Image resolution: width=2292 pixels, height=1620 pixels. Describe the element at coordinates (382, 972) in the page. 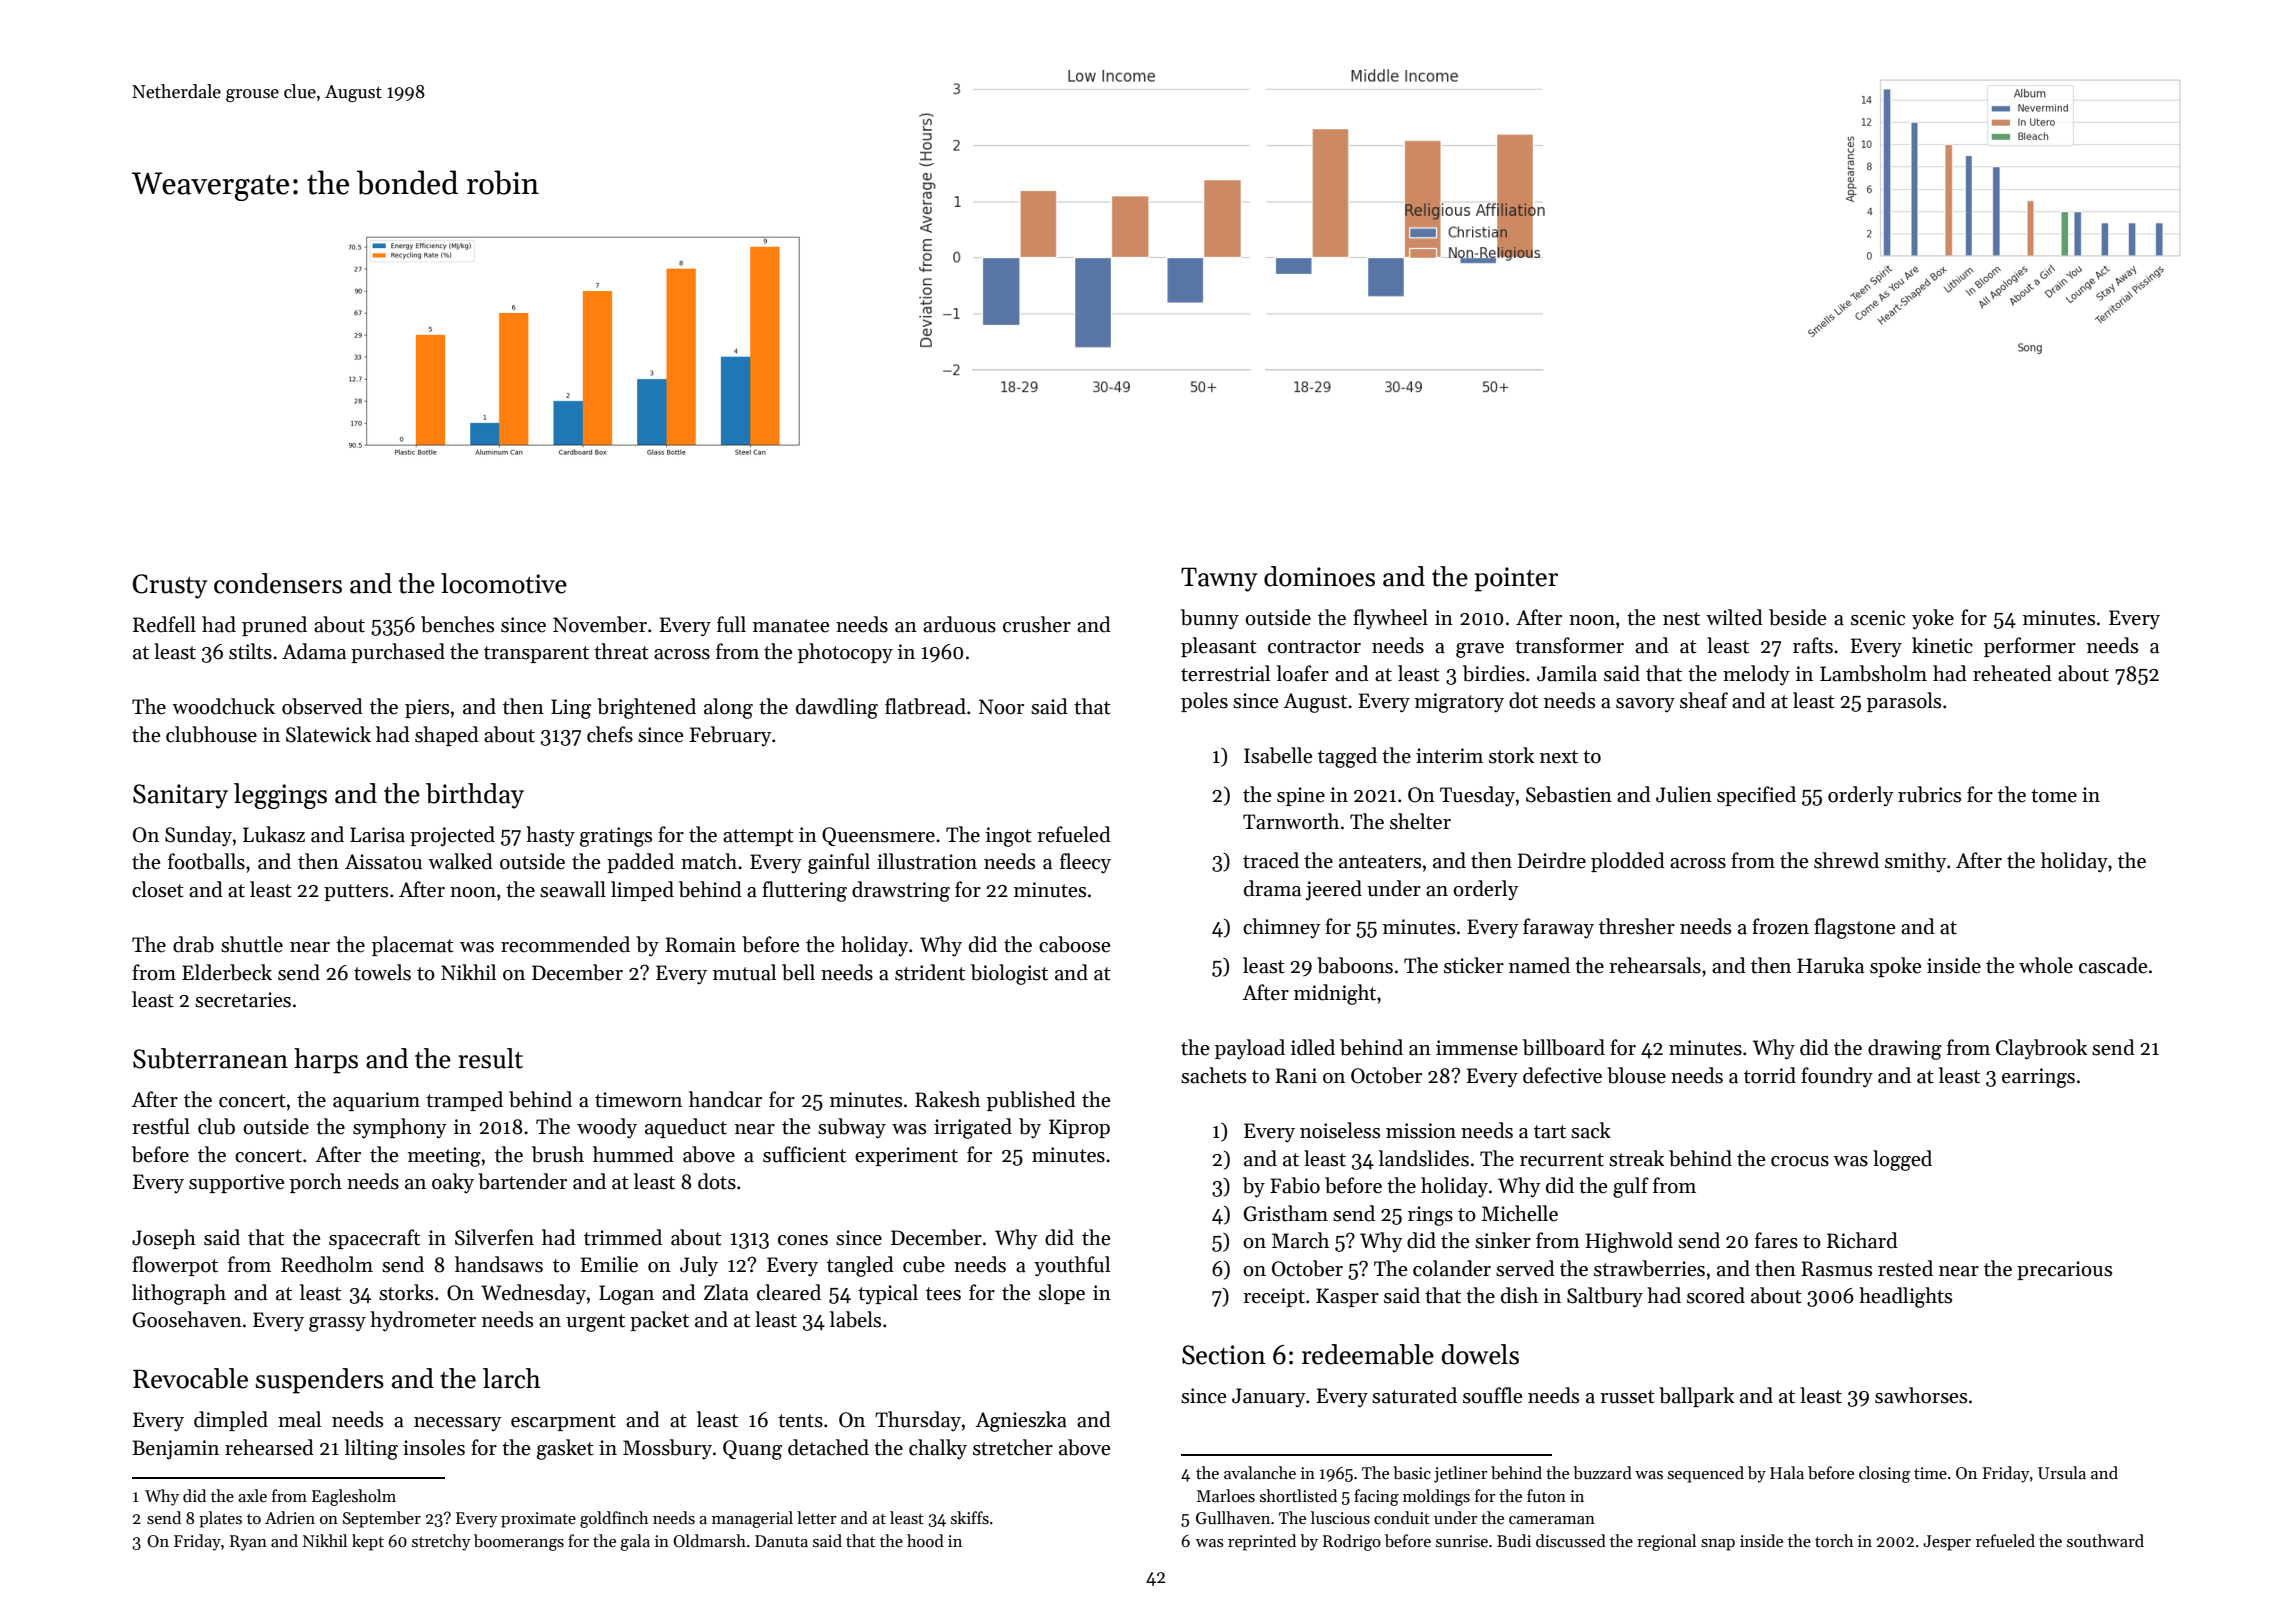

I see `towels` at that location.
